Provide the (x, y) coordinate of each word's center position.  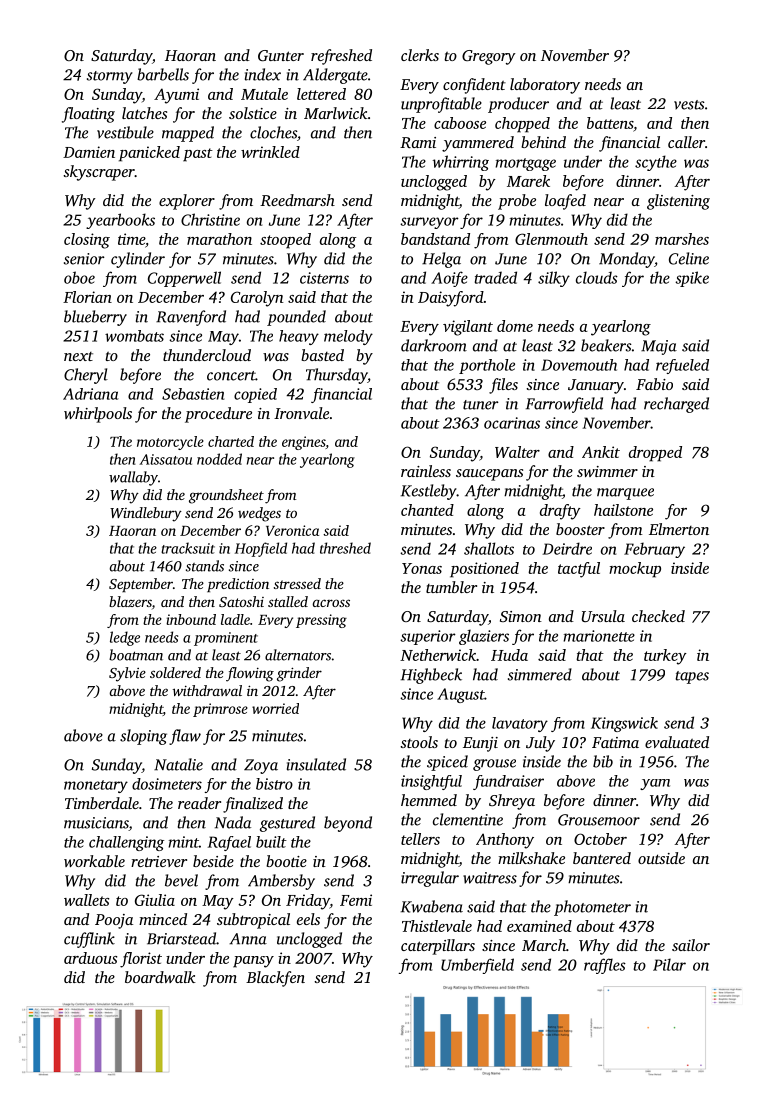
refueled (682, 366)
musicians (96, 824)
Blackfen (275, 979)
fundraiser (508, 782)
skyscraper (99, 173)
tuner (481, 405)
